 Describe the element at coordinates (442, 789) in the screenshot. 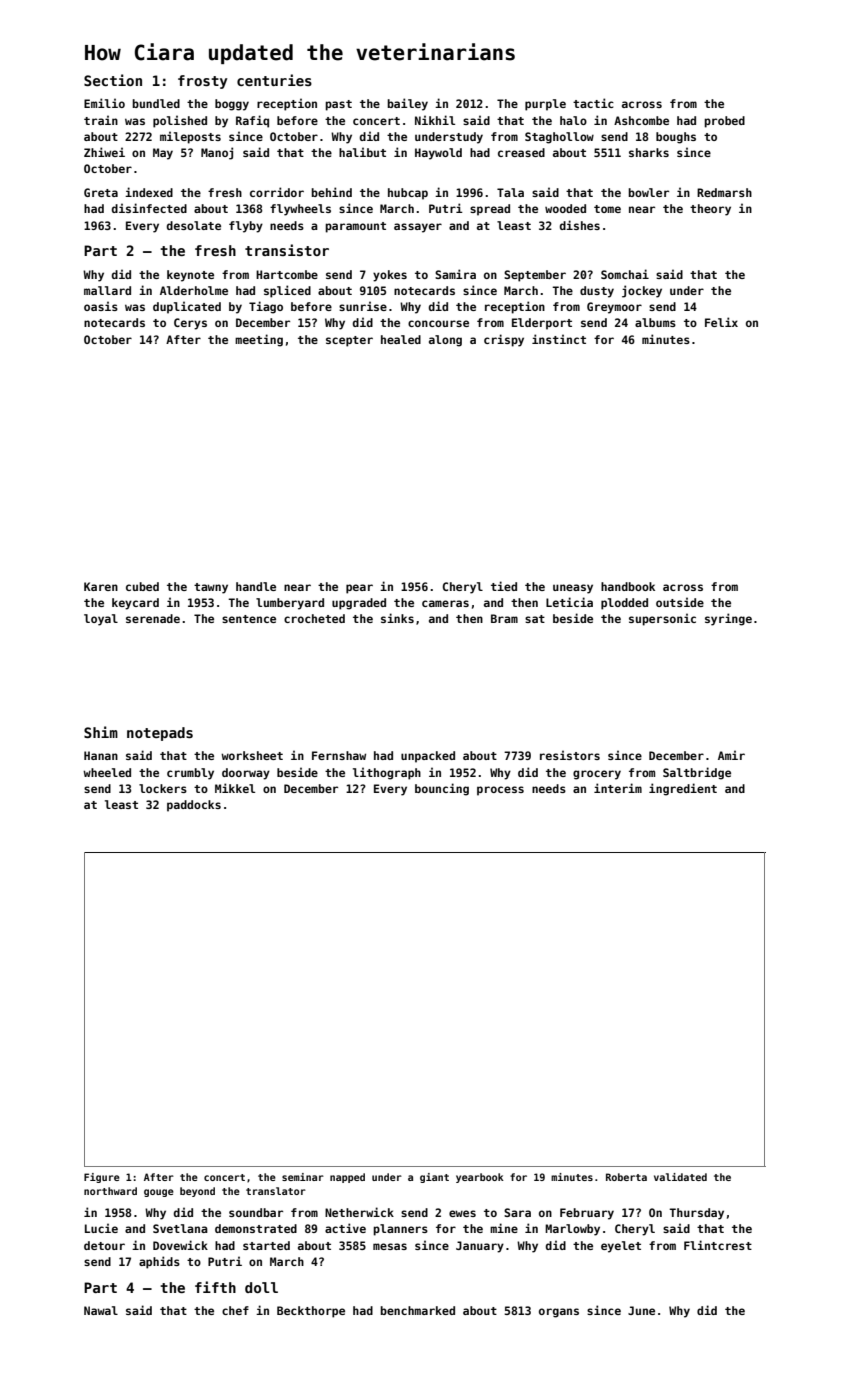

I see `bouncing` at that location.
